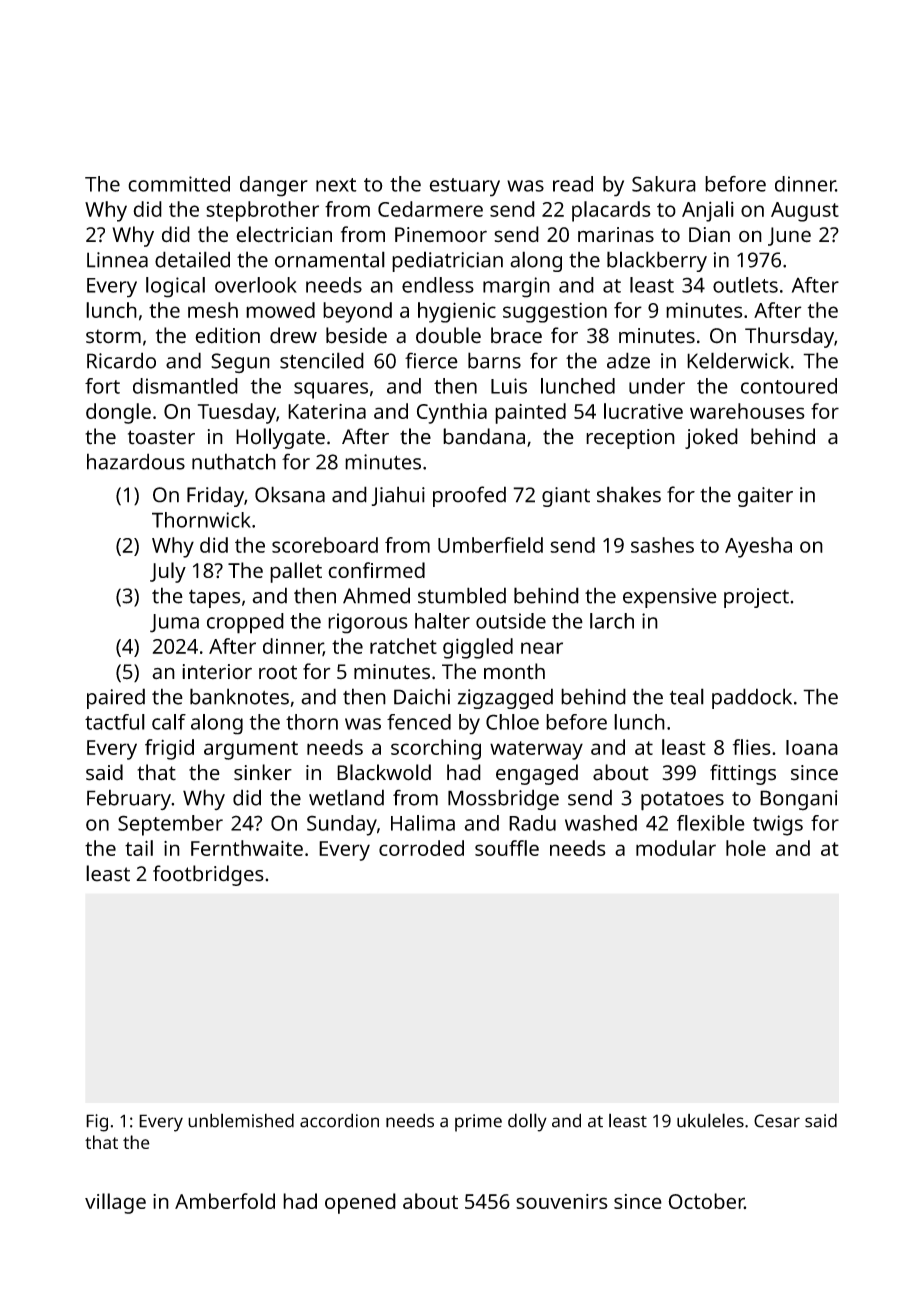 This document has height=1311, width=924. Describe the element at coordinates (573, 184) in the document. I see `read` at that location.
